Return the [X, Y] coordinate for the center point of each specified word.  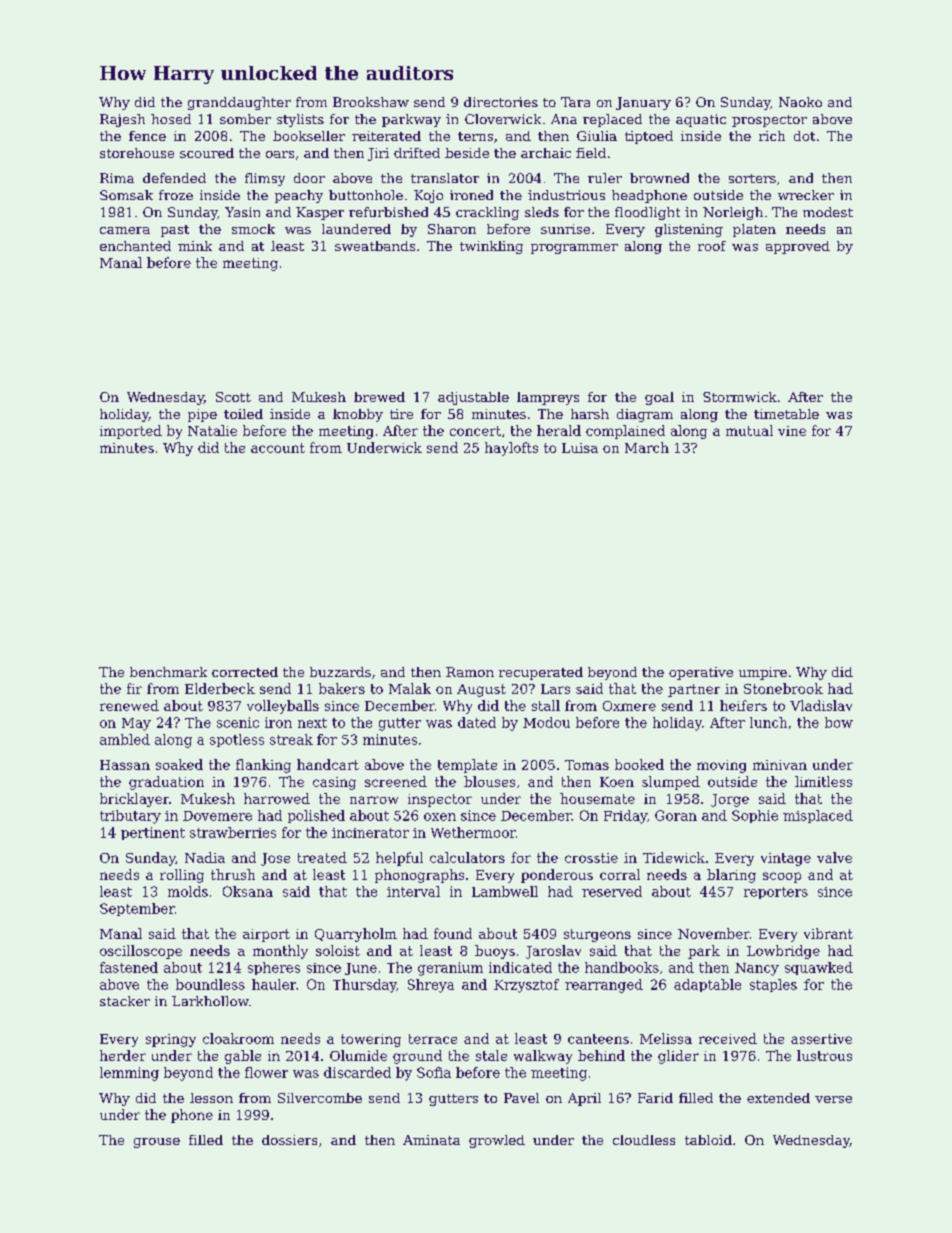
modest [828, 212]
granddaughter [239, 103]
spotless [237, 740]
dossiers [289, 1140]
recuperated [541, 673]
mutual [749, 430]
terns [475, 136]
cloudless [644, 1140]
